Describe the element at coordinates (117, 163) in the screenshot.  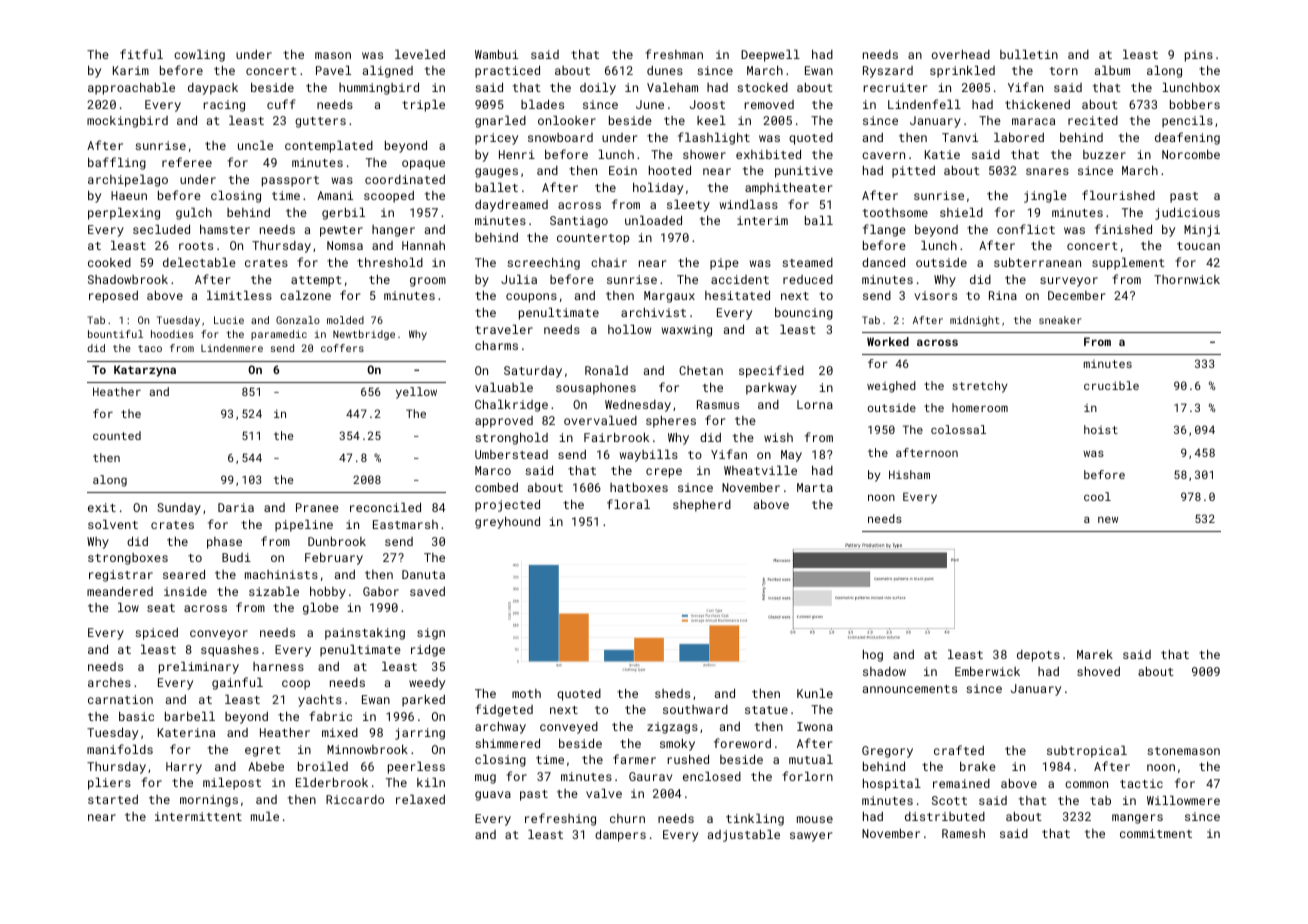
I see `baffling` at that location.
